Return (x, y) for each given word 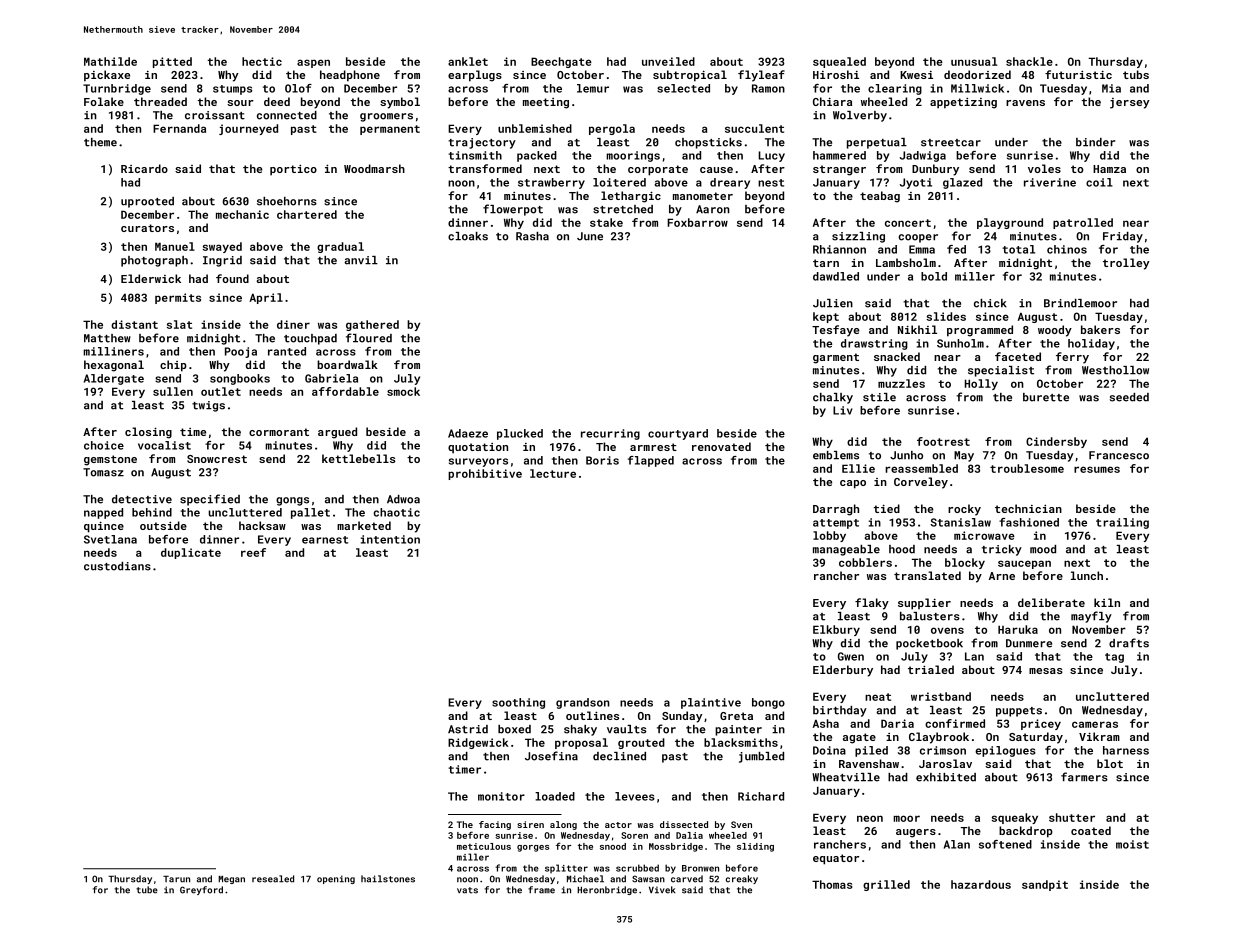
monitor (501, 796)
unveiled (668, 61)
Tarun (176, 879)
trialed (931, 669)
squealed (839, 62)
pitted (172, 62)
